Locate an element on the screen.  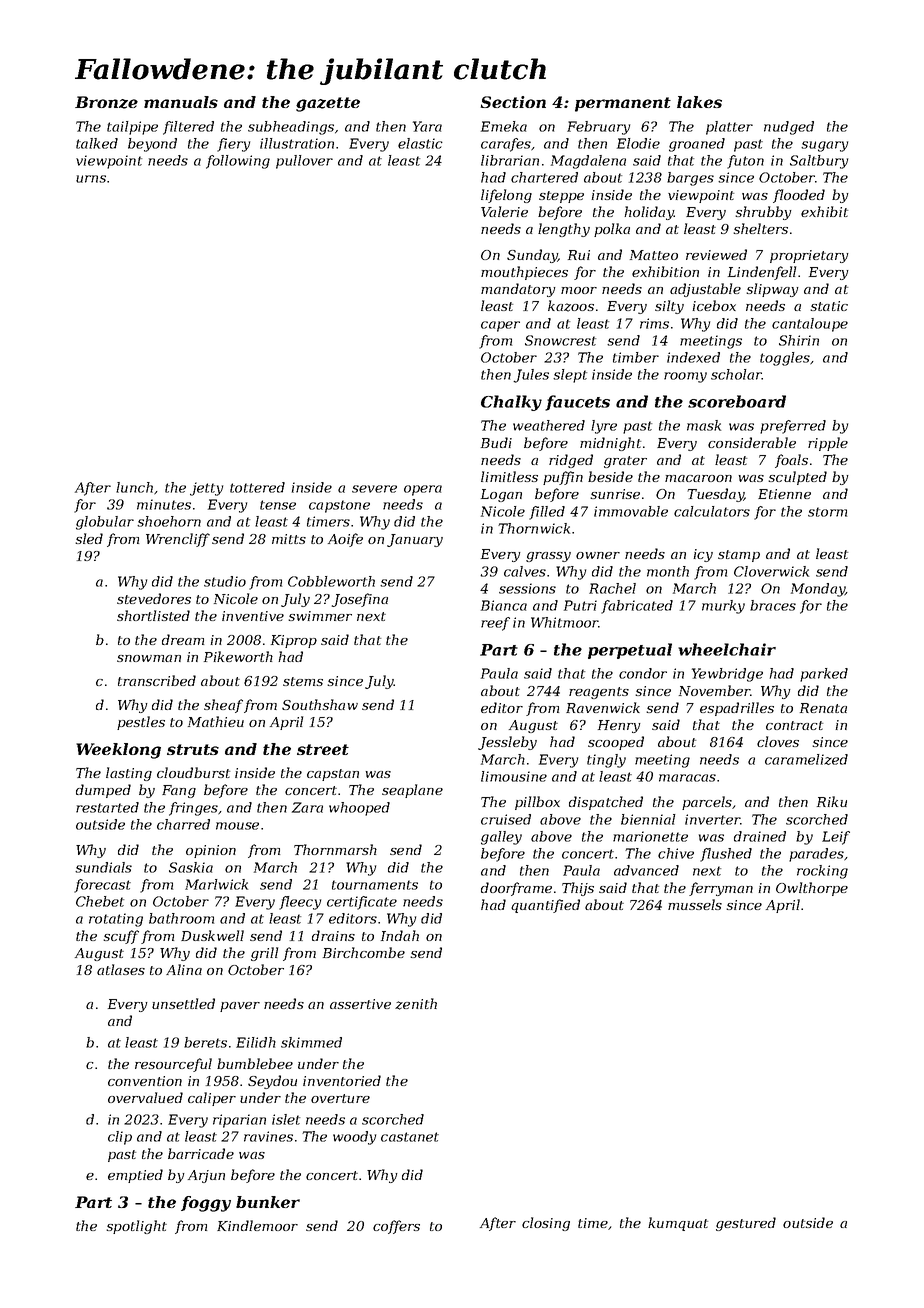
toggles is located at coordinates (785, 359).
